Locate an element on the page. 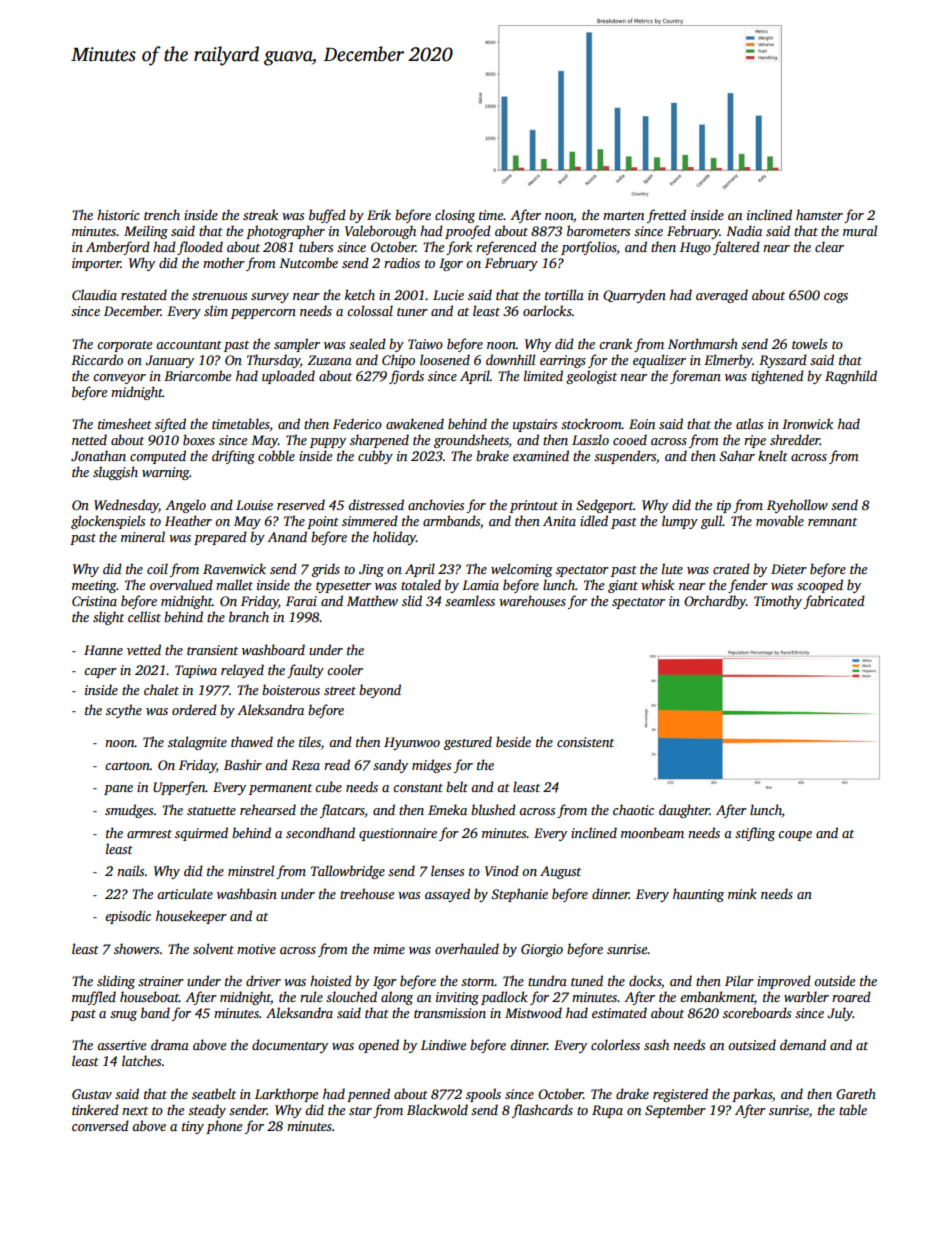 Image resolution: width=952 pixels, height=1233 pixels. foreman is located at coordinates (695, 377).
